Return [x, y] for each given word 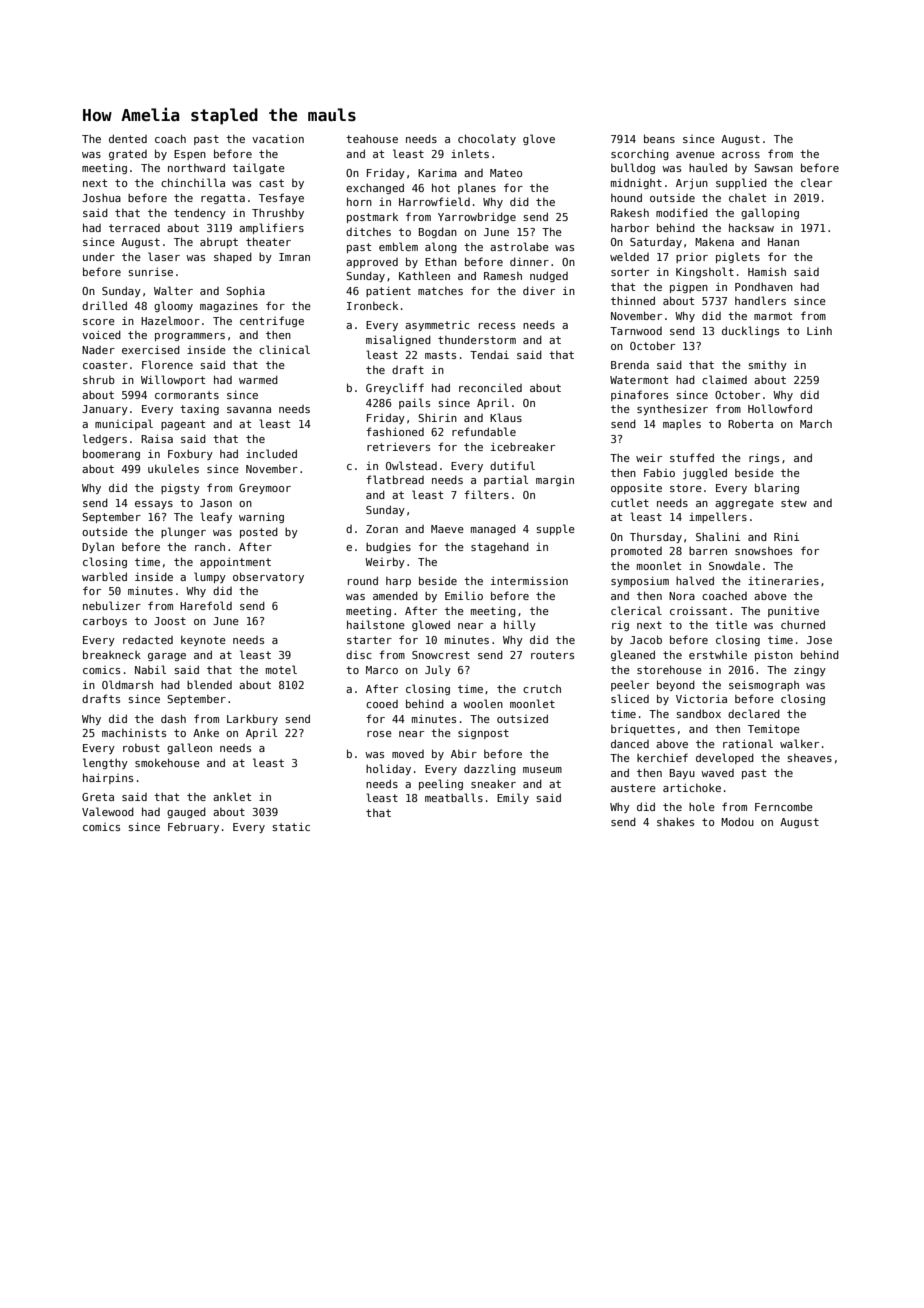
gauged [186, 812]
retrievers [398, 446]
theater [268, 241]
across [741, 155]
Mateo [506, 173]
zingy [810, 670]
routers [552, 655]
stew [794, 503]
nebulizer [112, 605]
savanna [249, 410]
